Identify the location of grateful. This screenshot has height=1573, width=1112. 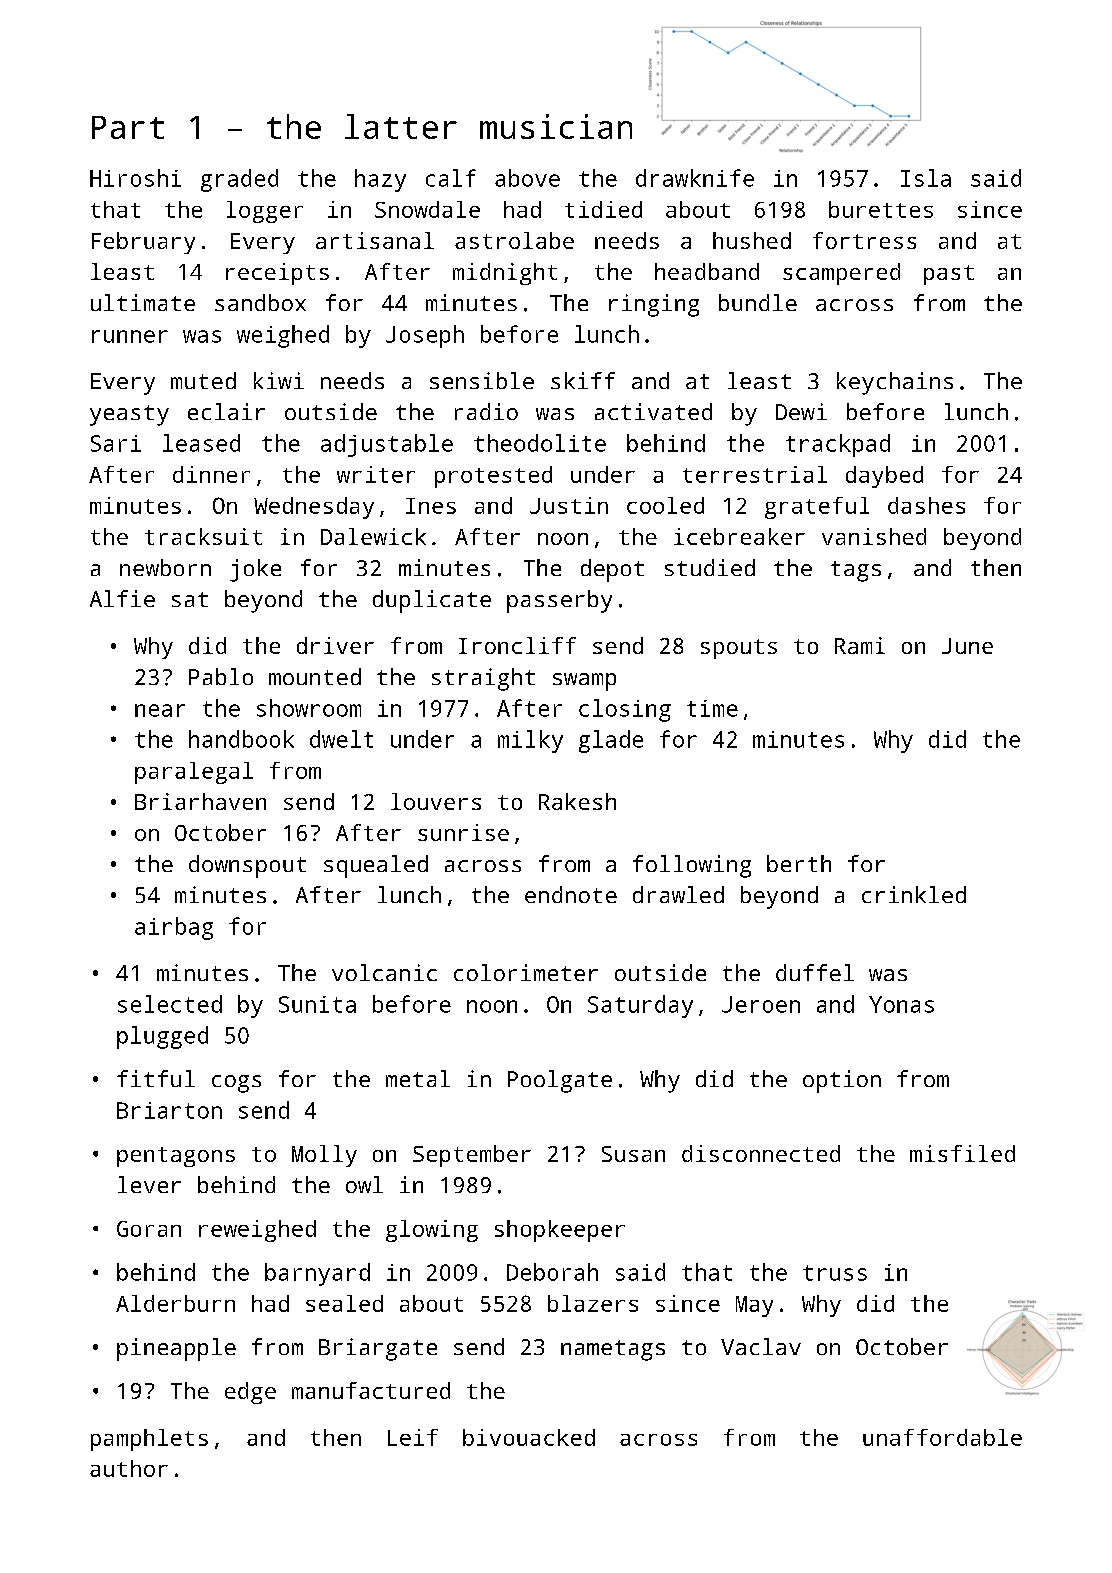
(817, 508).
